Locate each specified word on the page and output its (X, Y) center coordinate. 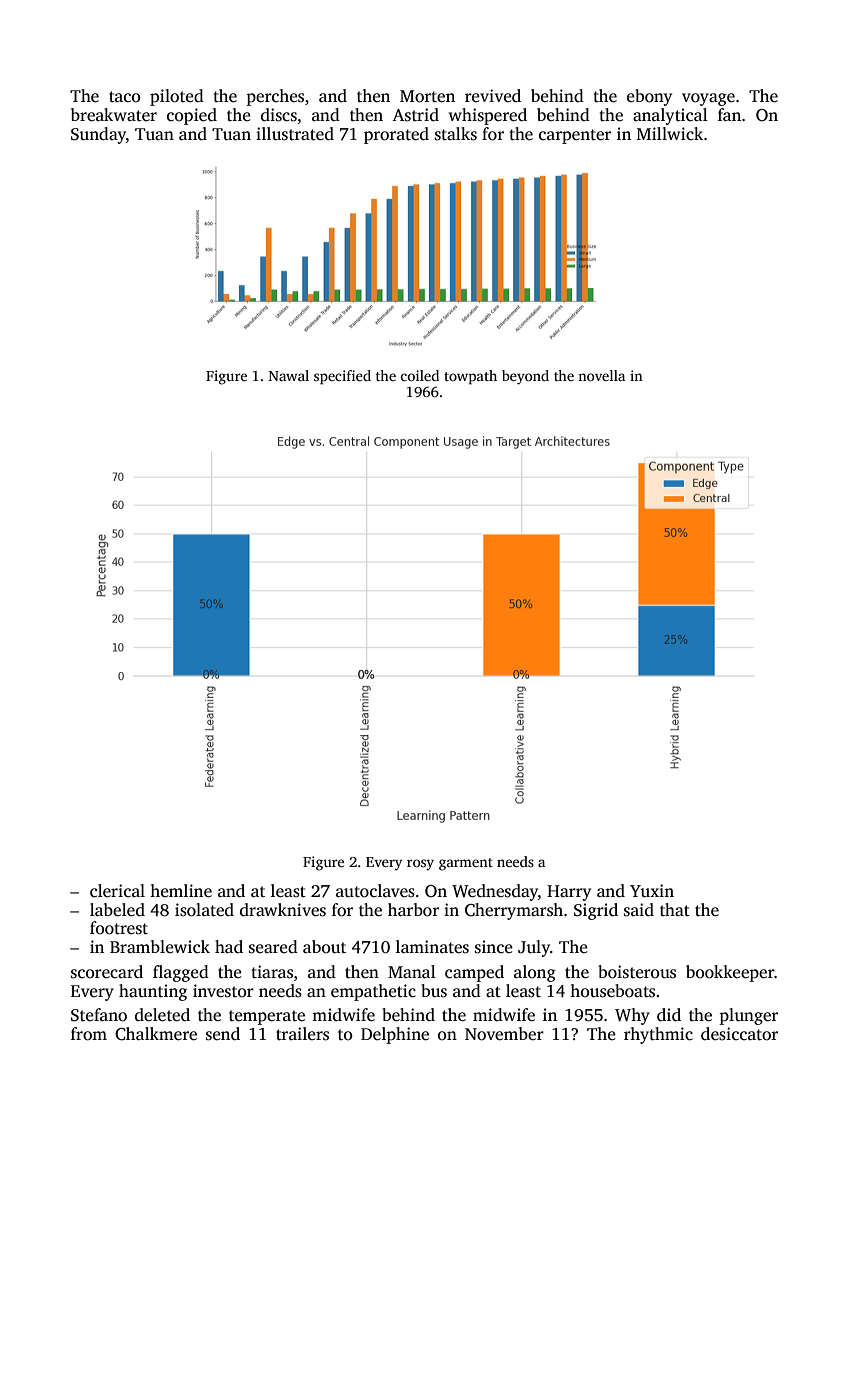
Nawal (289, 375)
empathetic (373, 992)
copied (192, 116)
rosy (420, 865)
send (223, 1034)
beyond (525, 377)
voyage (708, 99)
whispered (488, 116)
